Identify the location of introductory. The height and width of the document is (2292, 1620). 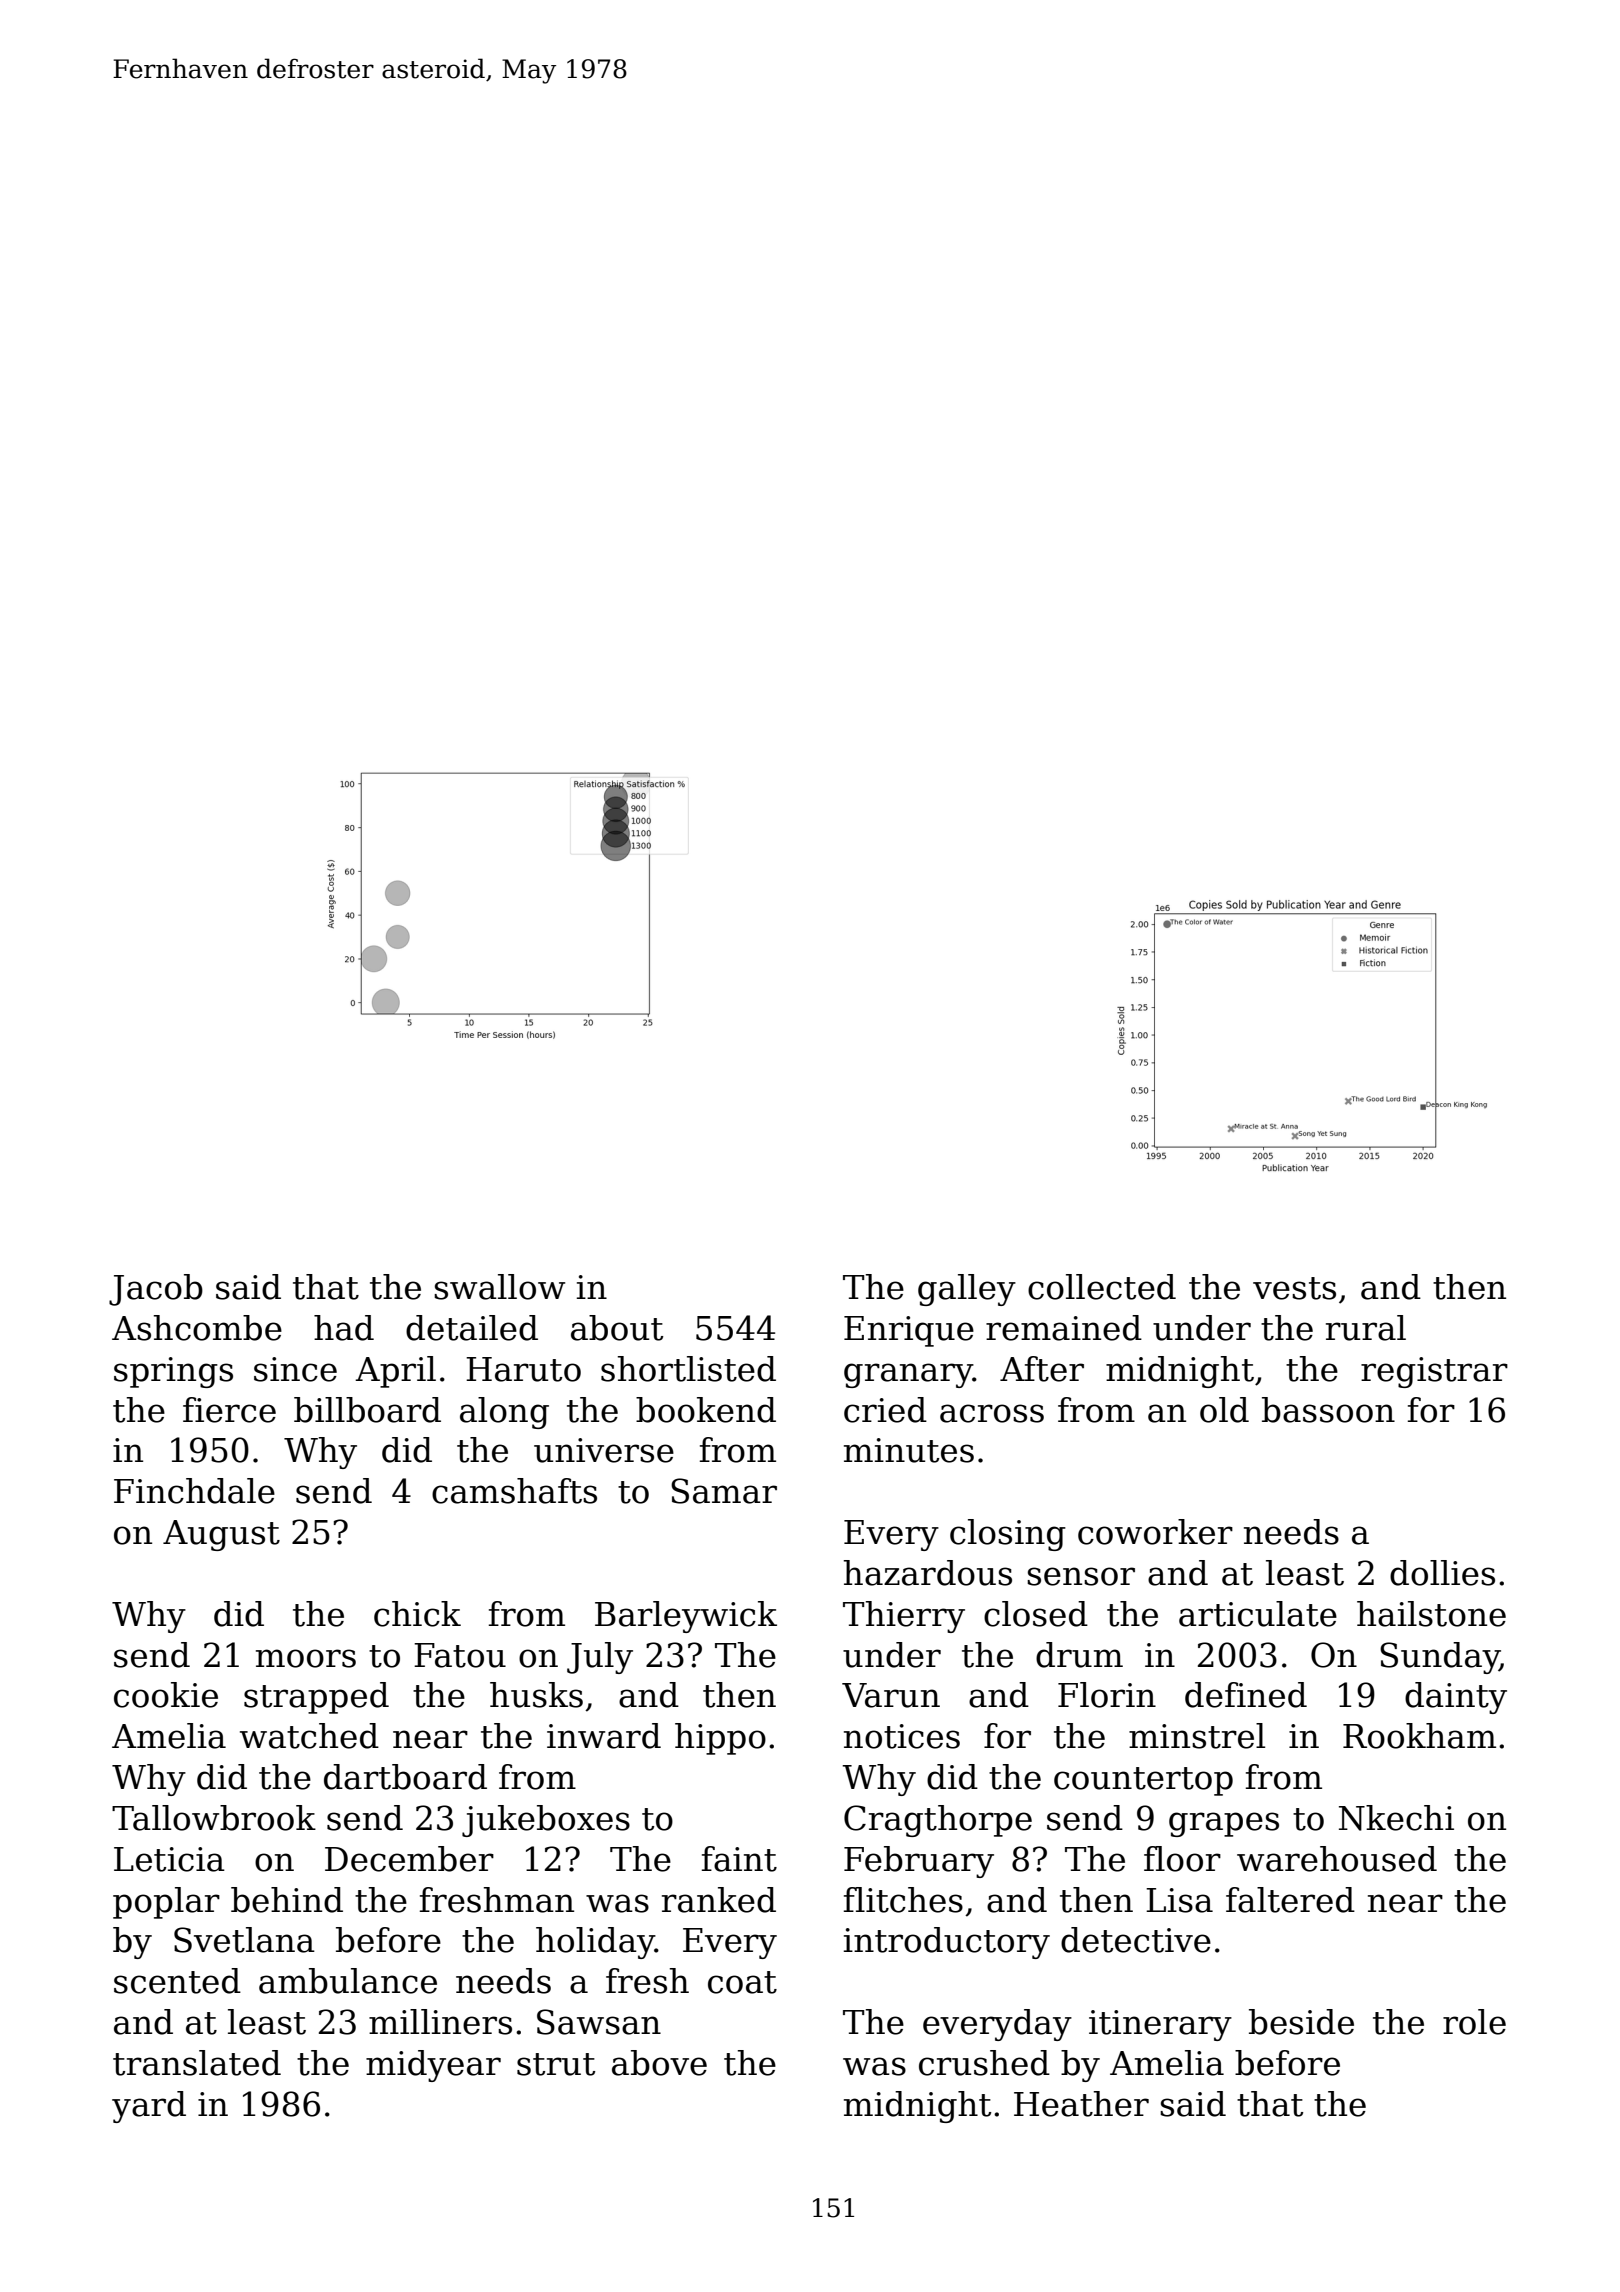
(947, 1943).
